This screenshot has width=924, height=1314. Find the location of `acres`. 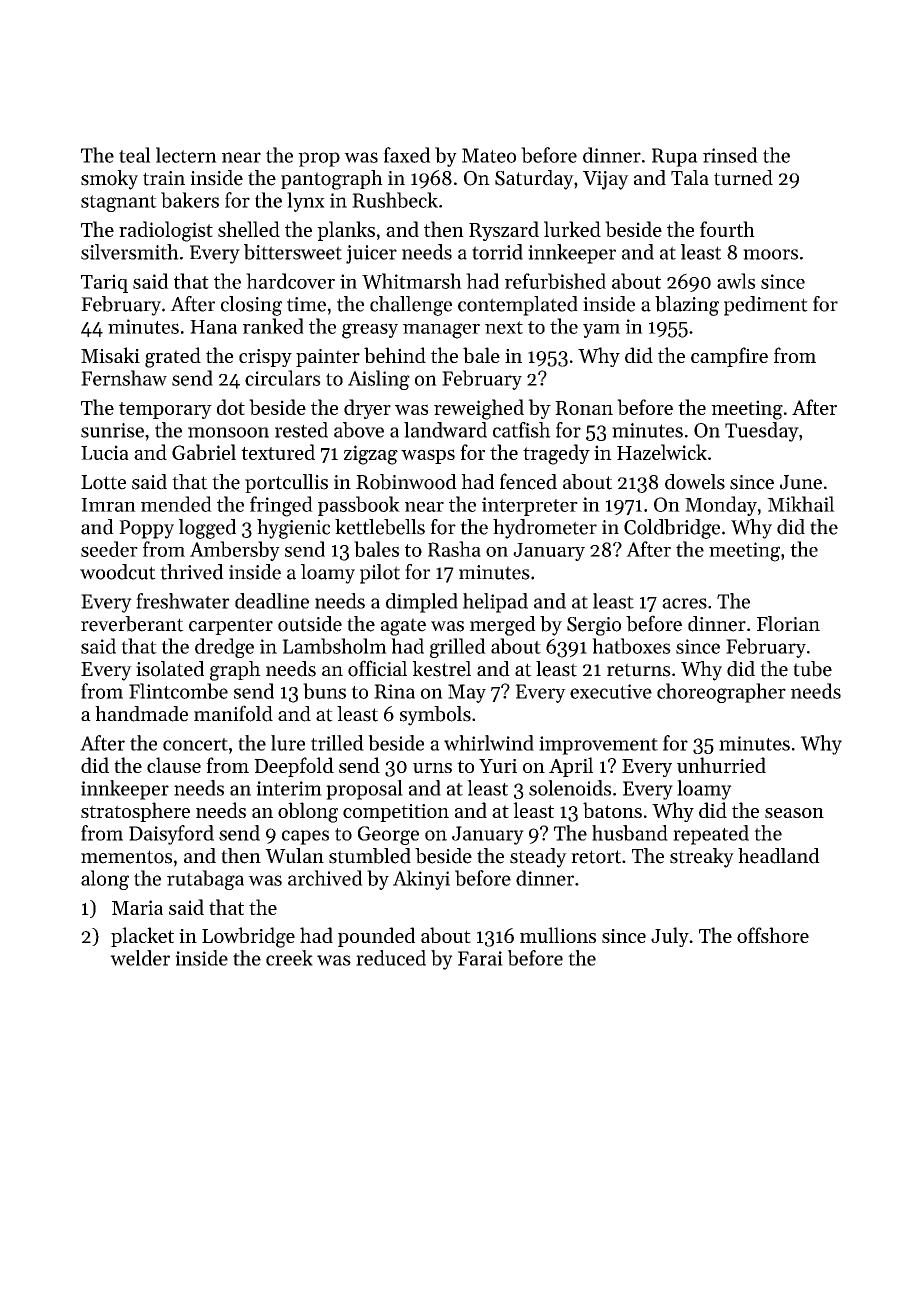

acres is located at coordinates (684, 603).
